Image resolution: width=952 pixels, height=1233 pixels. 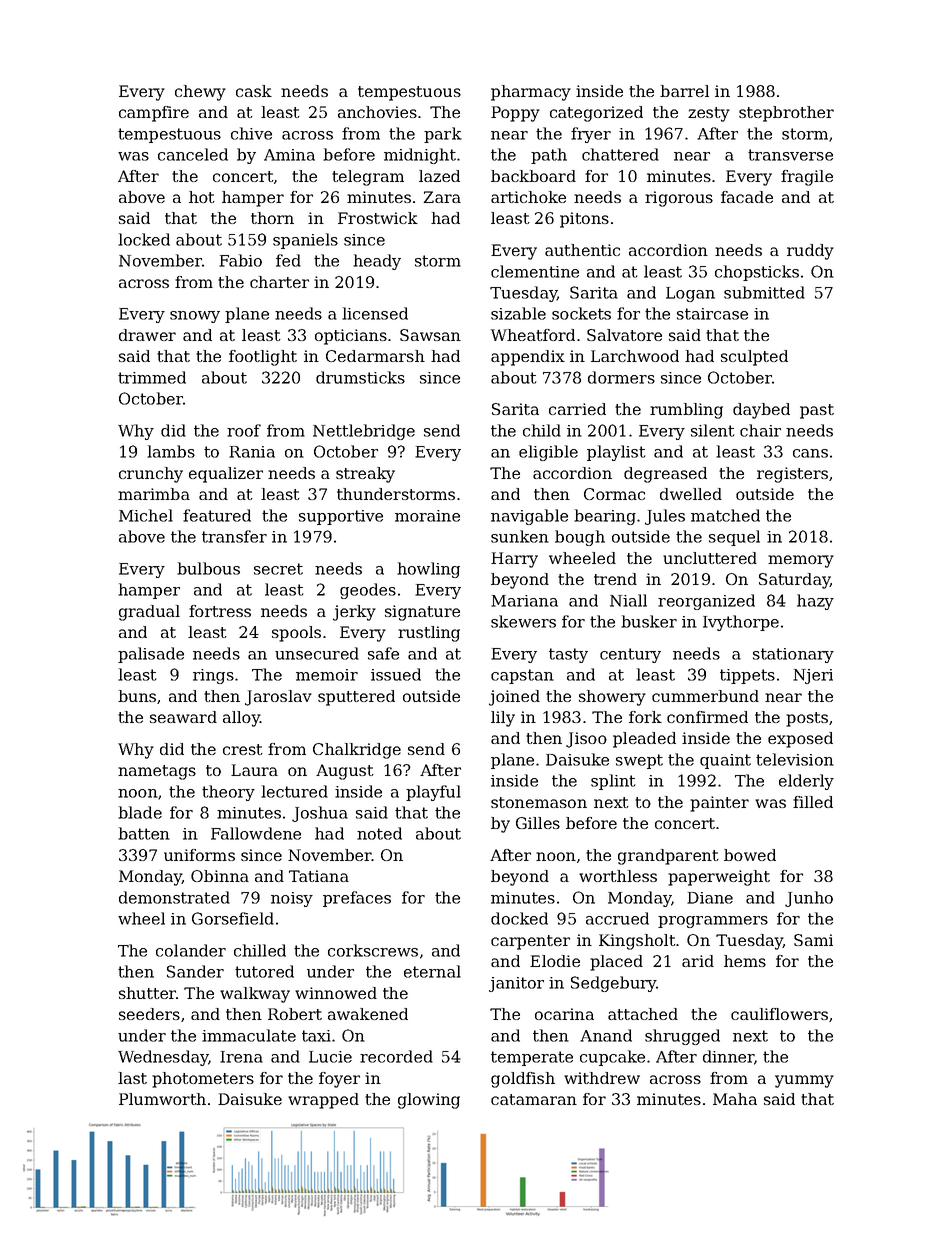 What do you see at coordinates (443, 135) in the screenshot?
I see `park` at bounding box center [443, 135].
